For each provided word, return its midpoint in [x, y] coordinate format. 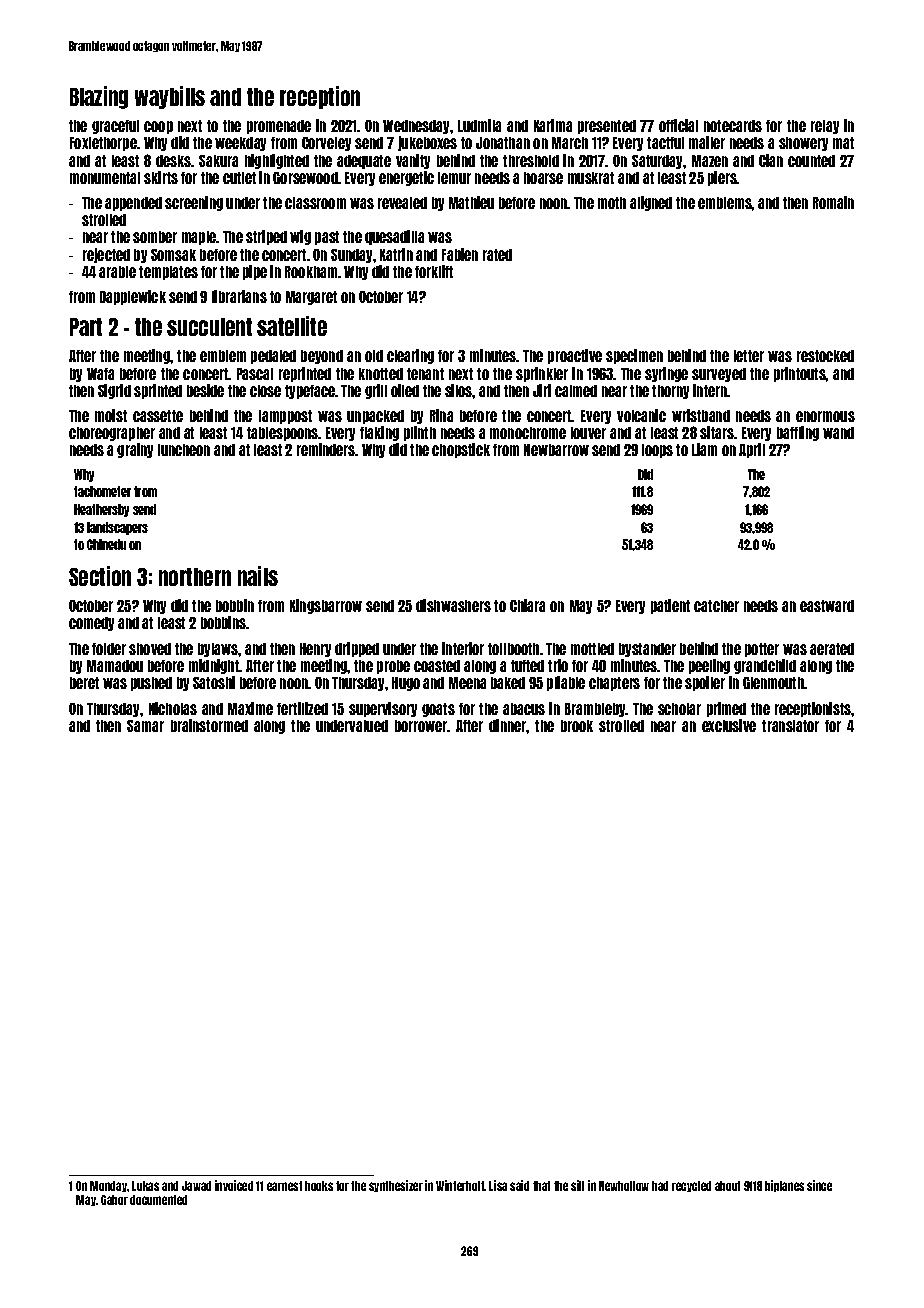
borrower [421, 726]
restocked [825, 356]
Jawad [196, 1186]
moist [111, 415]
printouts [800, 374]
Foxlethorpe [103, 144]
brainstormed [209, 725]
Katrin [396, 254]
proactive [575, 356]
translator [790, 726]
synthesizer [396, 1186]
